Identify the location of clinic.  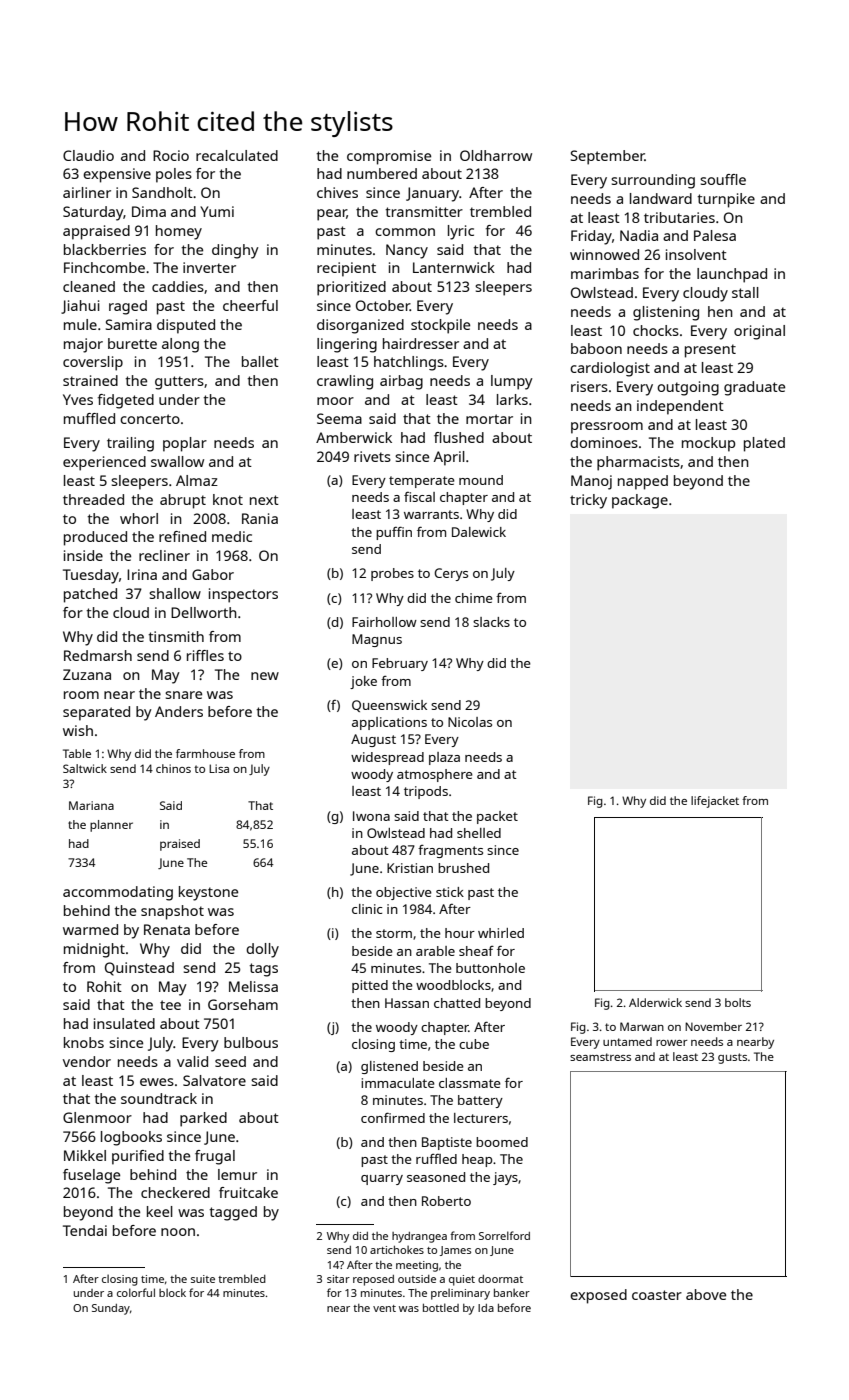
(367, 909).
